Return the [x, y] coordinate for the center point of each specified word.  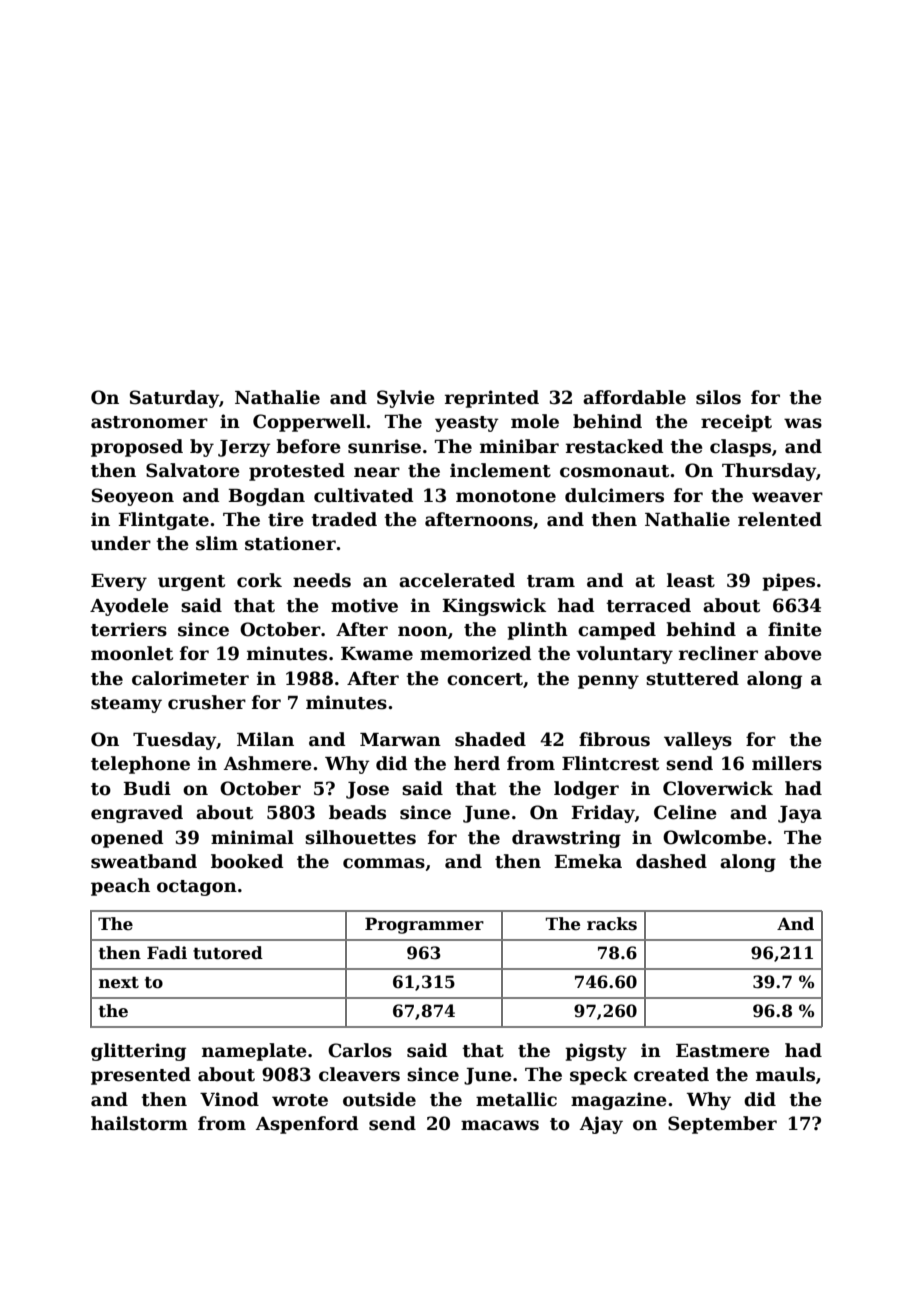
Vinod [229, 1099]
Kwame [377, 654]
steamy [126, 705]
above [793, 653]
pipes [788, 582]
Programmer [424, 925]
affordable [634, 397]
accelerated [457, 580]
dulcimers [614, 495]
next [119, 983]
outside [379, 1099]
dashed [671, 861]
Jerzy [244, 448]
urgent [191, 583]
